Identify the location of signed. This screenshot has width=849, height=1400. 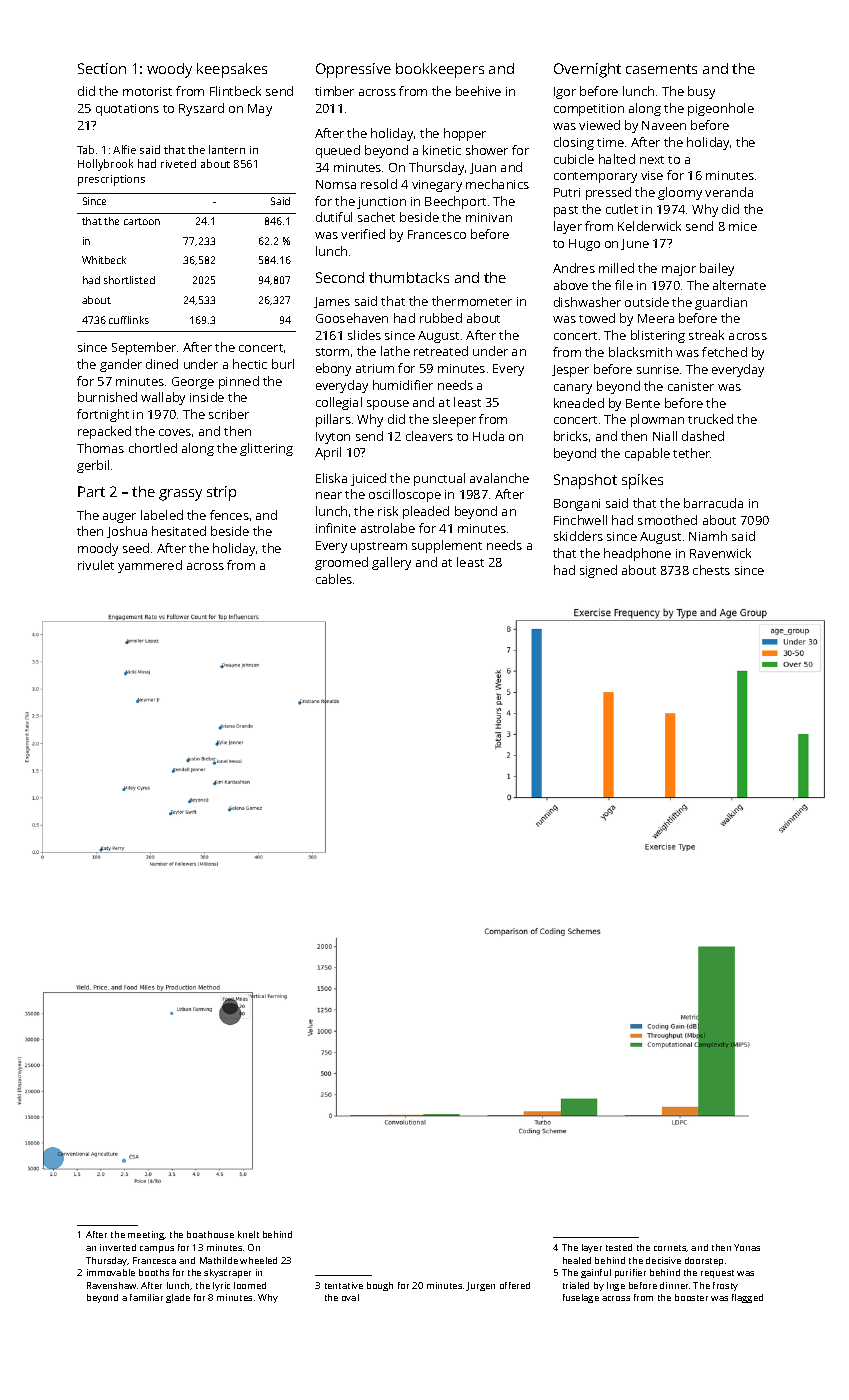
(598, 571).
